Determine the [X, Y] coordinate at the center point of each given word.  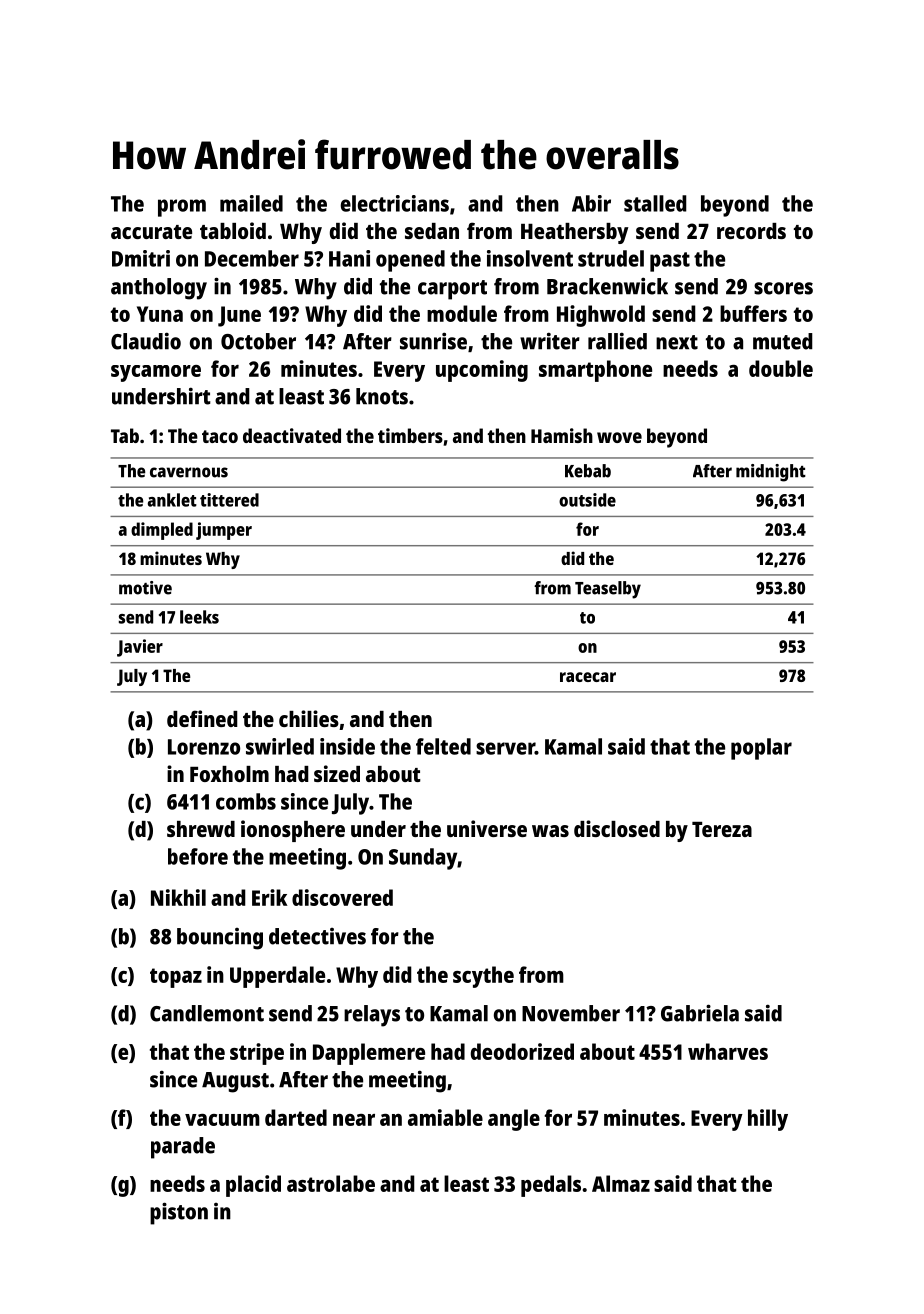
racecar [588, 677]
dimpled [162, 531]
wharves [728, 1051]
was [550, 831]
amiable [445, 1117]
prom [182, 208]
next [677, 342]
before [198, 856]
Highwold [601, 316]
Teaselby [608, 590]
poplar [761, 749]
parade [183, 1148]
